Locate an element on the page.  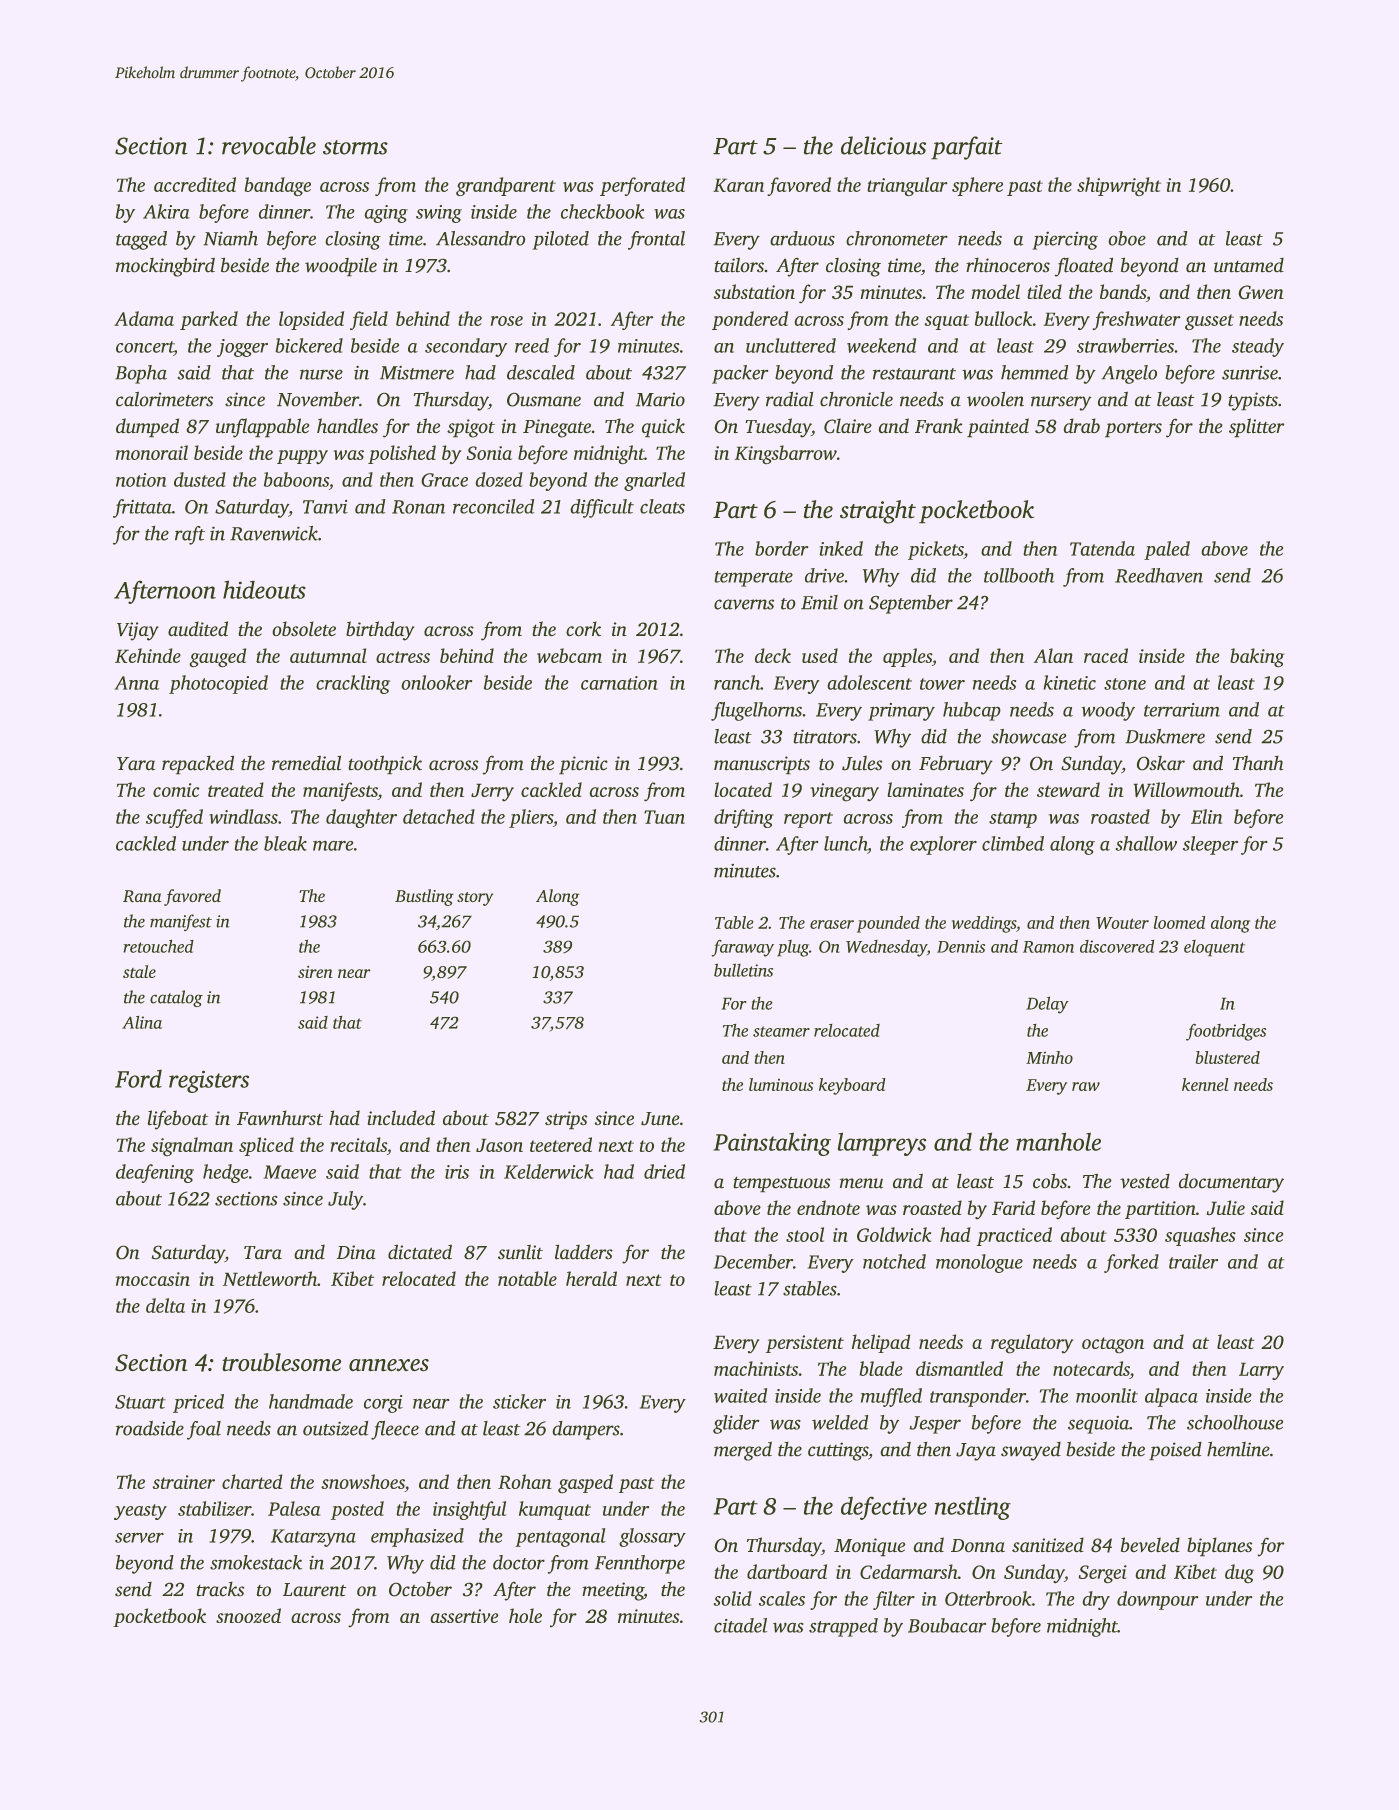
documentary is located at coordinates (1231, 1183).
